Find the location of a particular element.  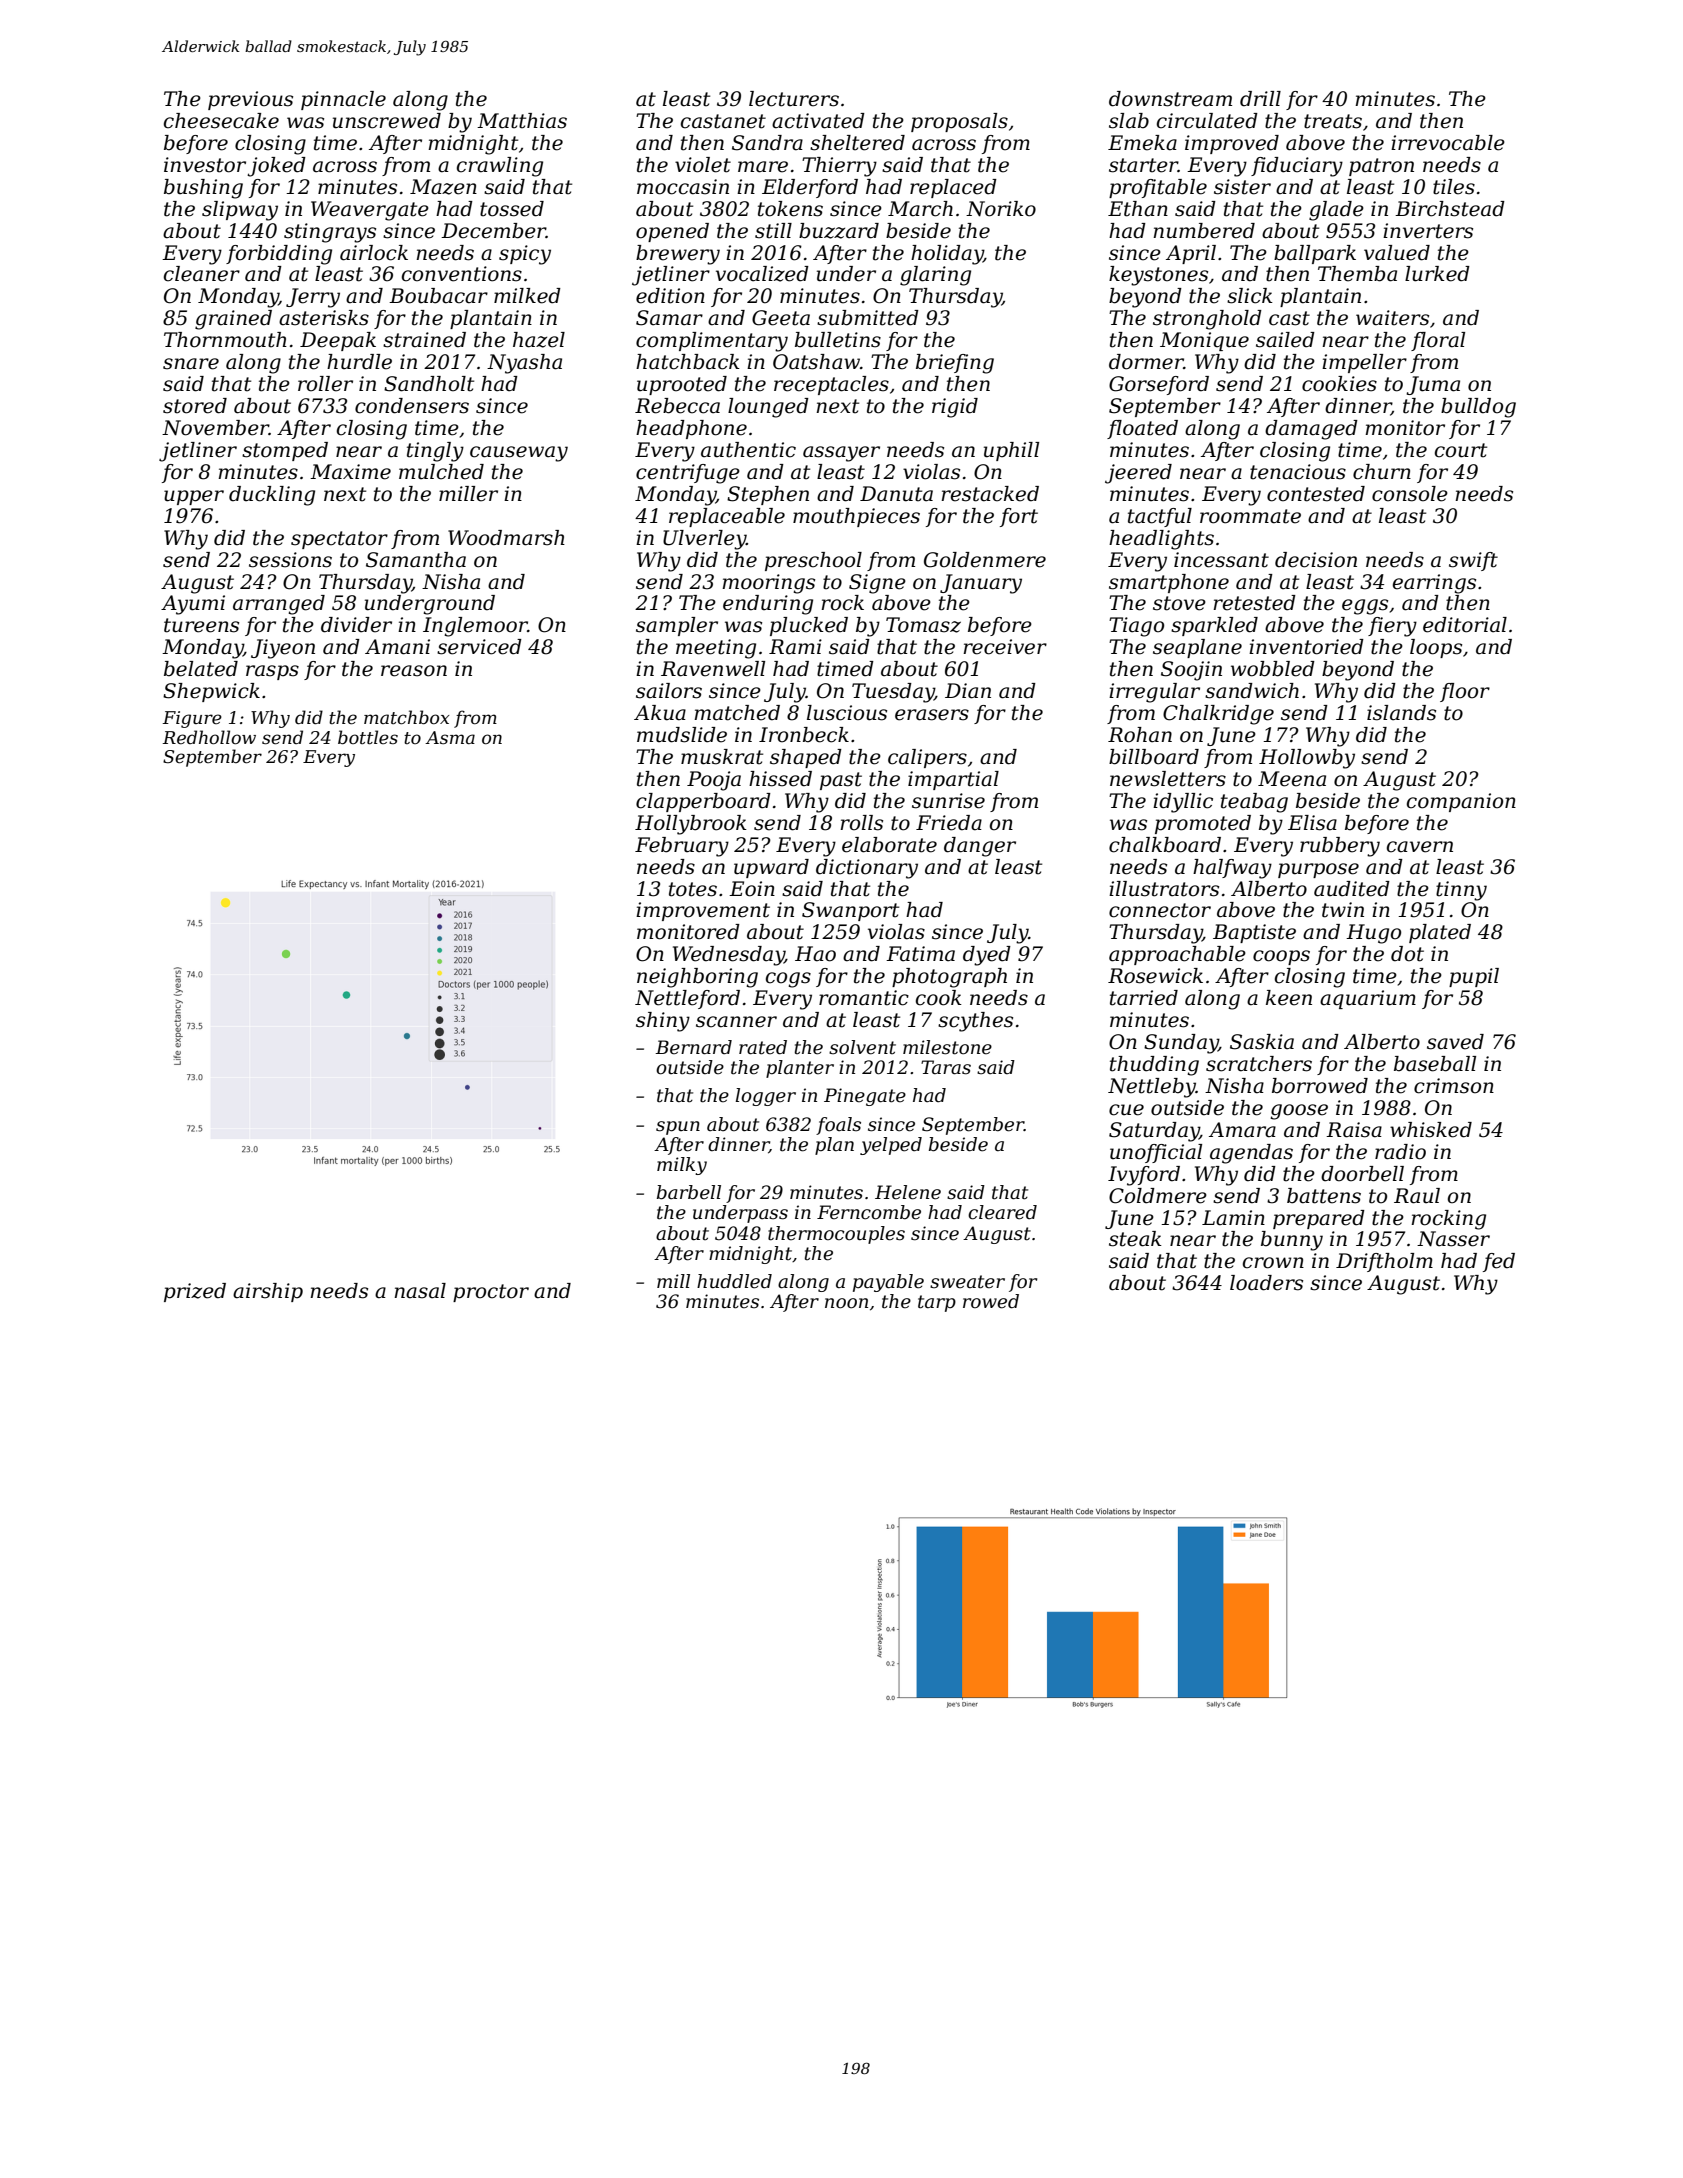

saved is located at coordinates (1455, 1042).
